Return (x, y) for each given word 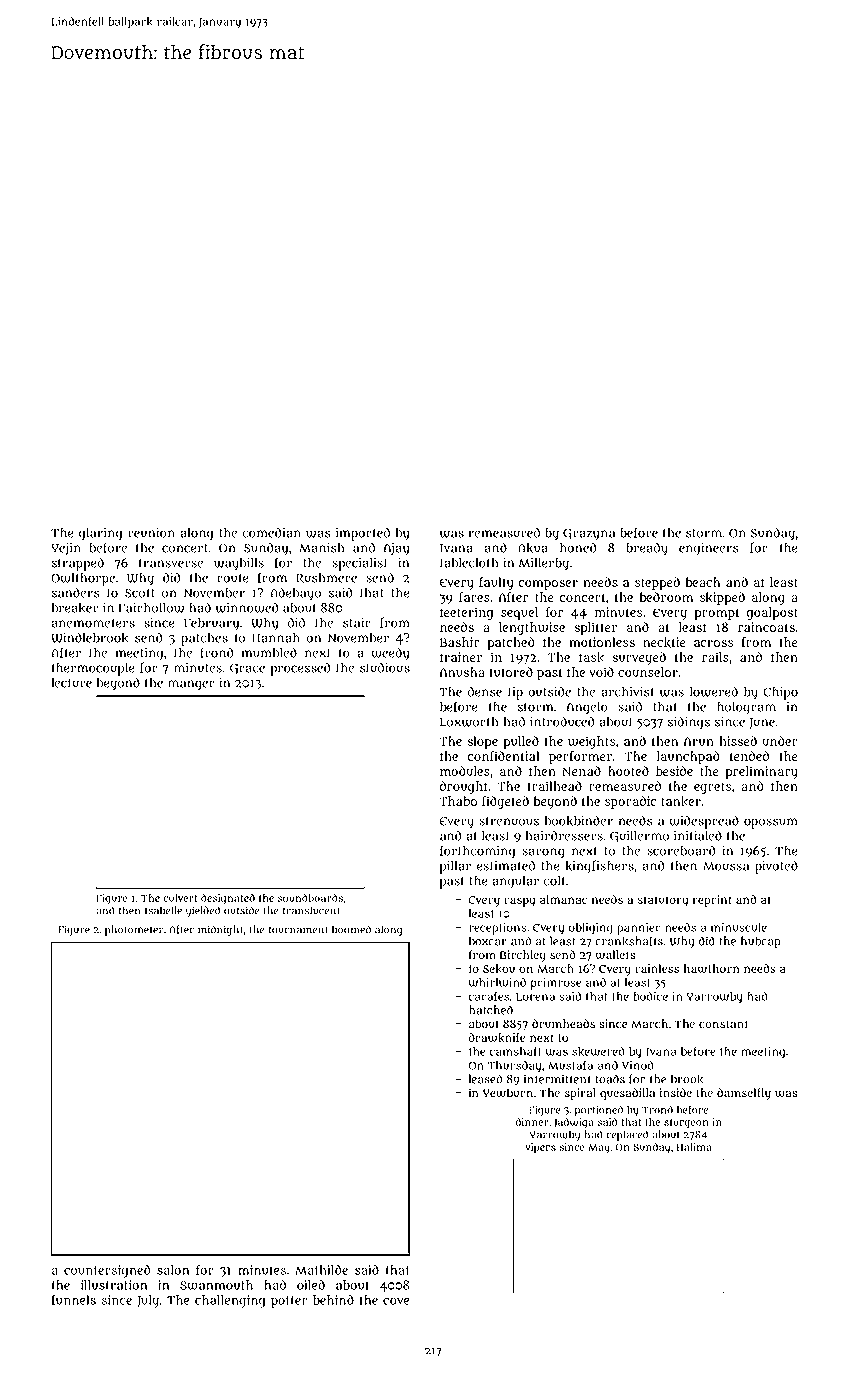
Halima (694, 1147)
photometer (134, 930)
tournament (298, 930)
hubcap (761, 942)
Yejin (66, 549)
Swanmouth (216, 1285)
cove (396, 1301)
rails (715, 657)
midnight (220, 930)
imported (363, 534)
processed (300, 669)
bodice (650, 996)
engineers (709, 549)
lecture (71, 682)
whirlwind (497, 982)
